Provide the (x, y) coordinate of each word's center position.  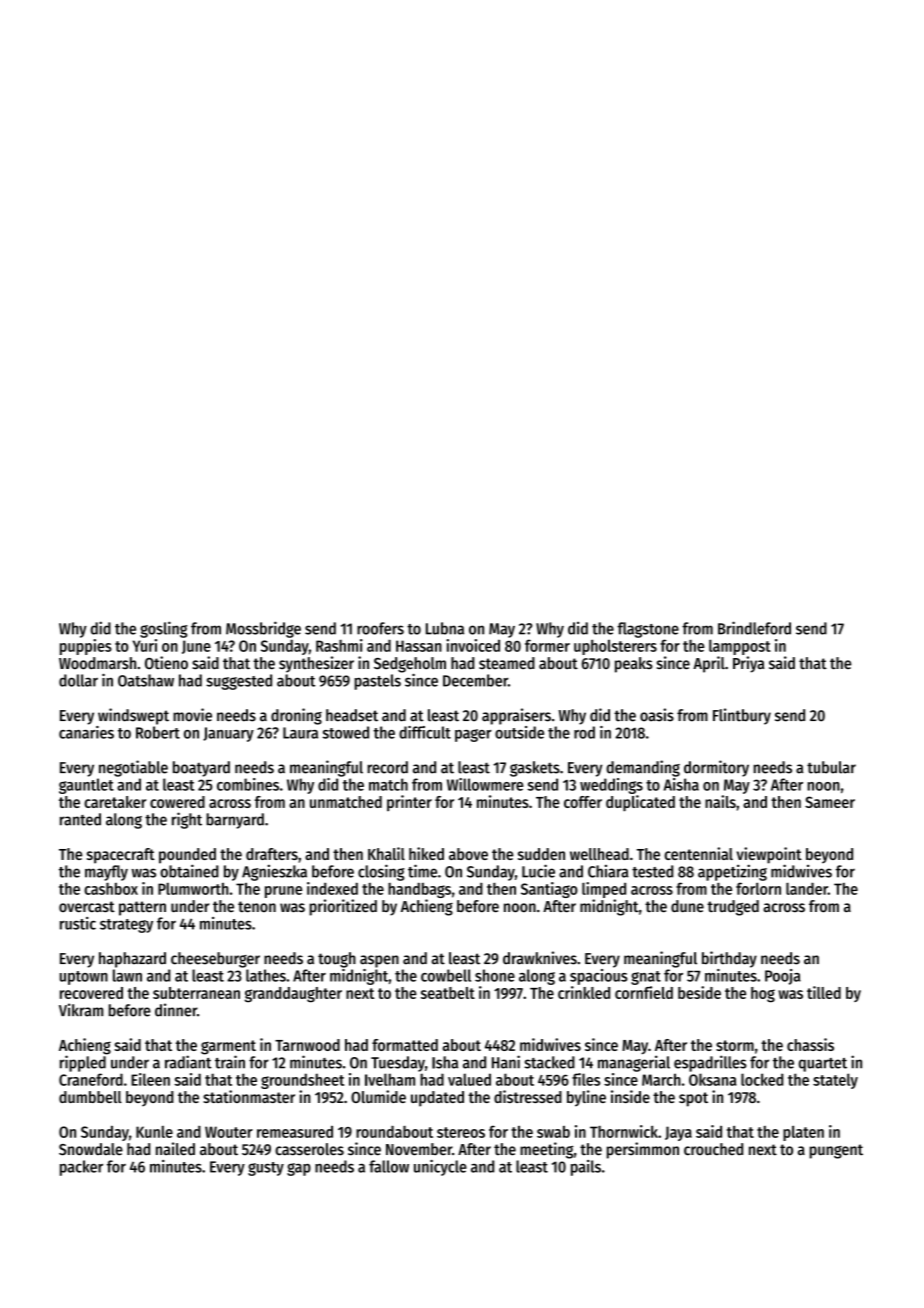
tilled (824, 992)
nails (720, 801)
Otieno (166, 662)
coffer (583, 802)
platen (803, 1133)
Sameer (830, 802)
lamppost (740, 647)
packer (81, 1168)
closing (381, 872)
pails (586, 1168)
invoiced (473, 645)
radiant (188, 1062)
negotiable (133, 768)
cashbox (111, 889)
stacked (549, 1062)
